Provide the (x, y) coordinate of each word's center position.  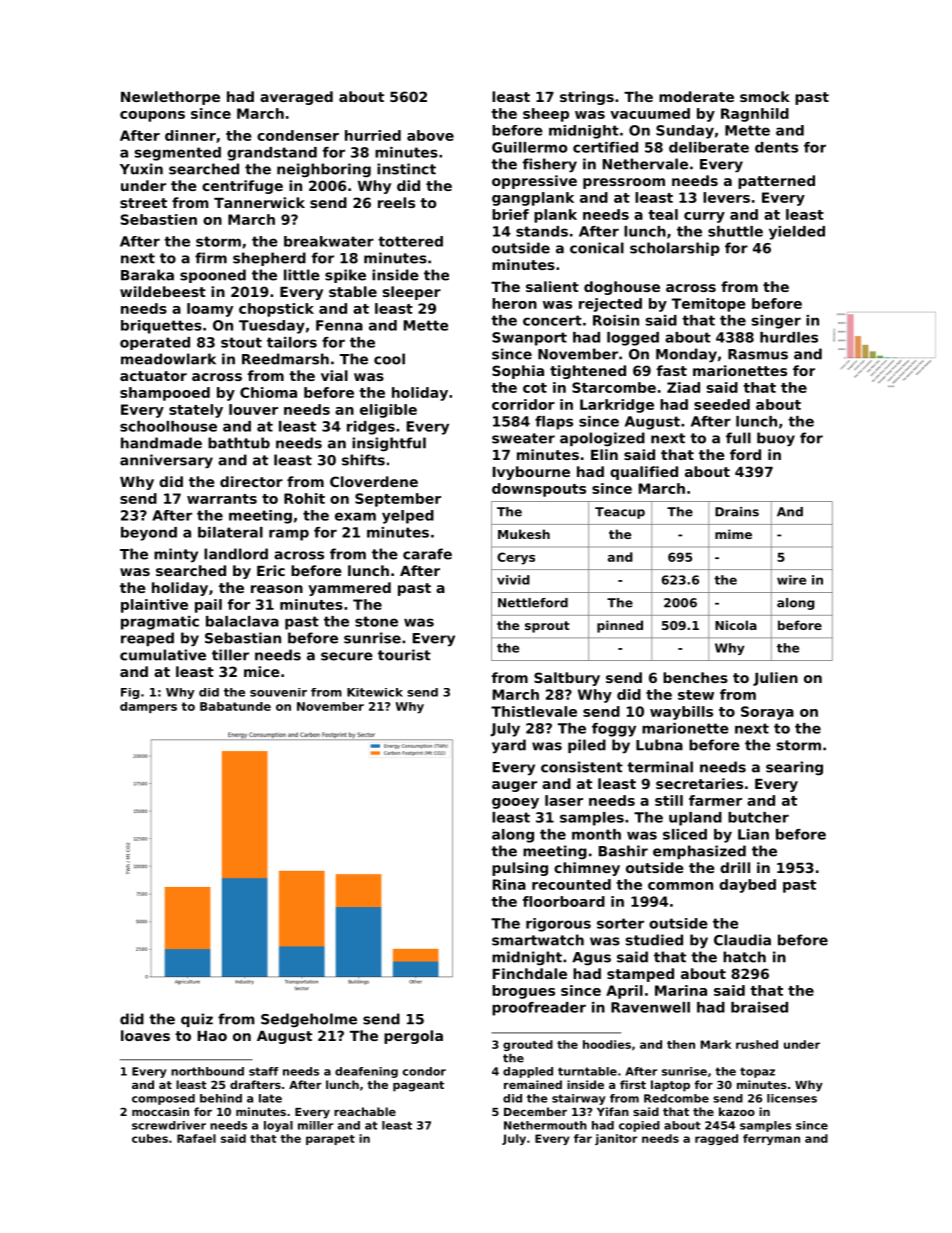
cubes (150, 1138)
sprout (547, 627)
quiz (197, 1020)
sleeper (412, 293)
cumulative (163, 655)
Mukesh (524, 534)
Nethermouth (545, 1125)
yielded (797, 233)
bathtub (239, 443)
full (738, 438)
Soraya (767, 713)
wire (791, 580)
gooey (515, 803)
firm (211, 258)
